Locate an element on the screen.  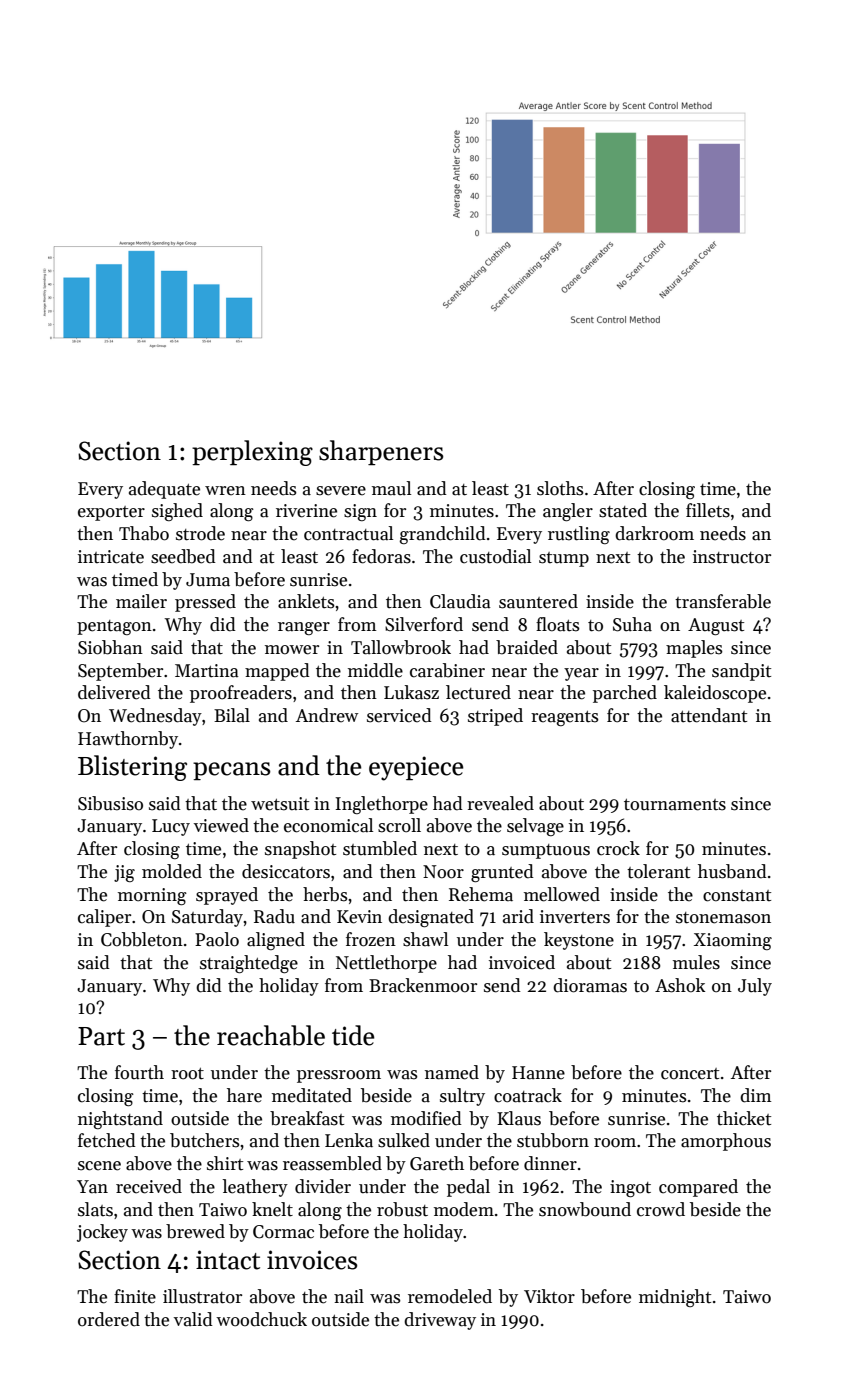
adequate is located at coordinates (164, 490).
